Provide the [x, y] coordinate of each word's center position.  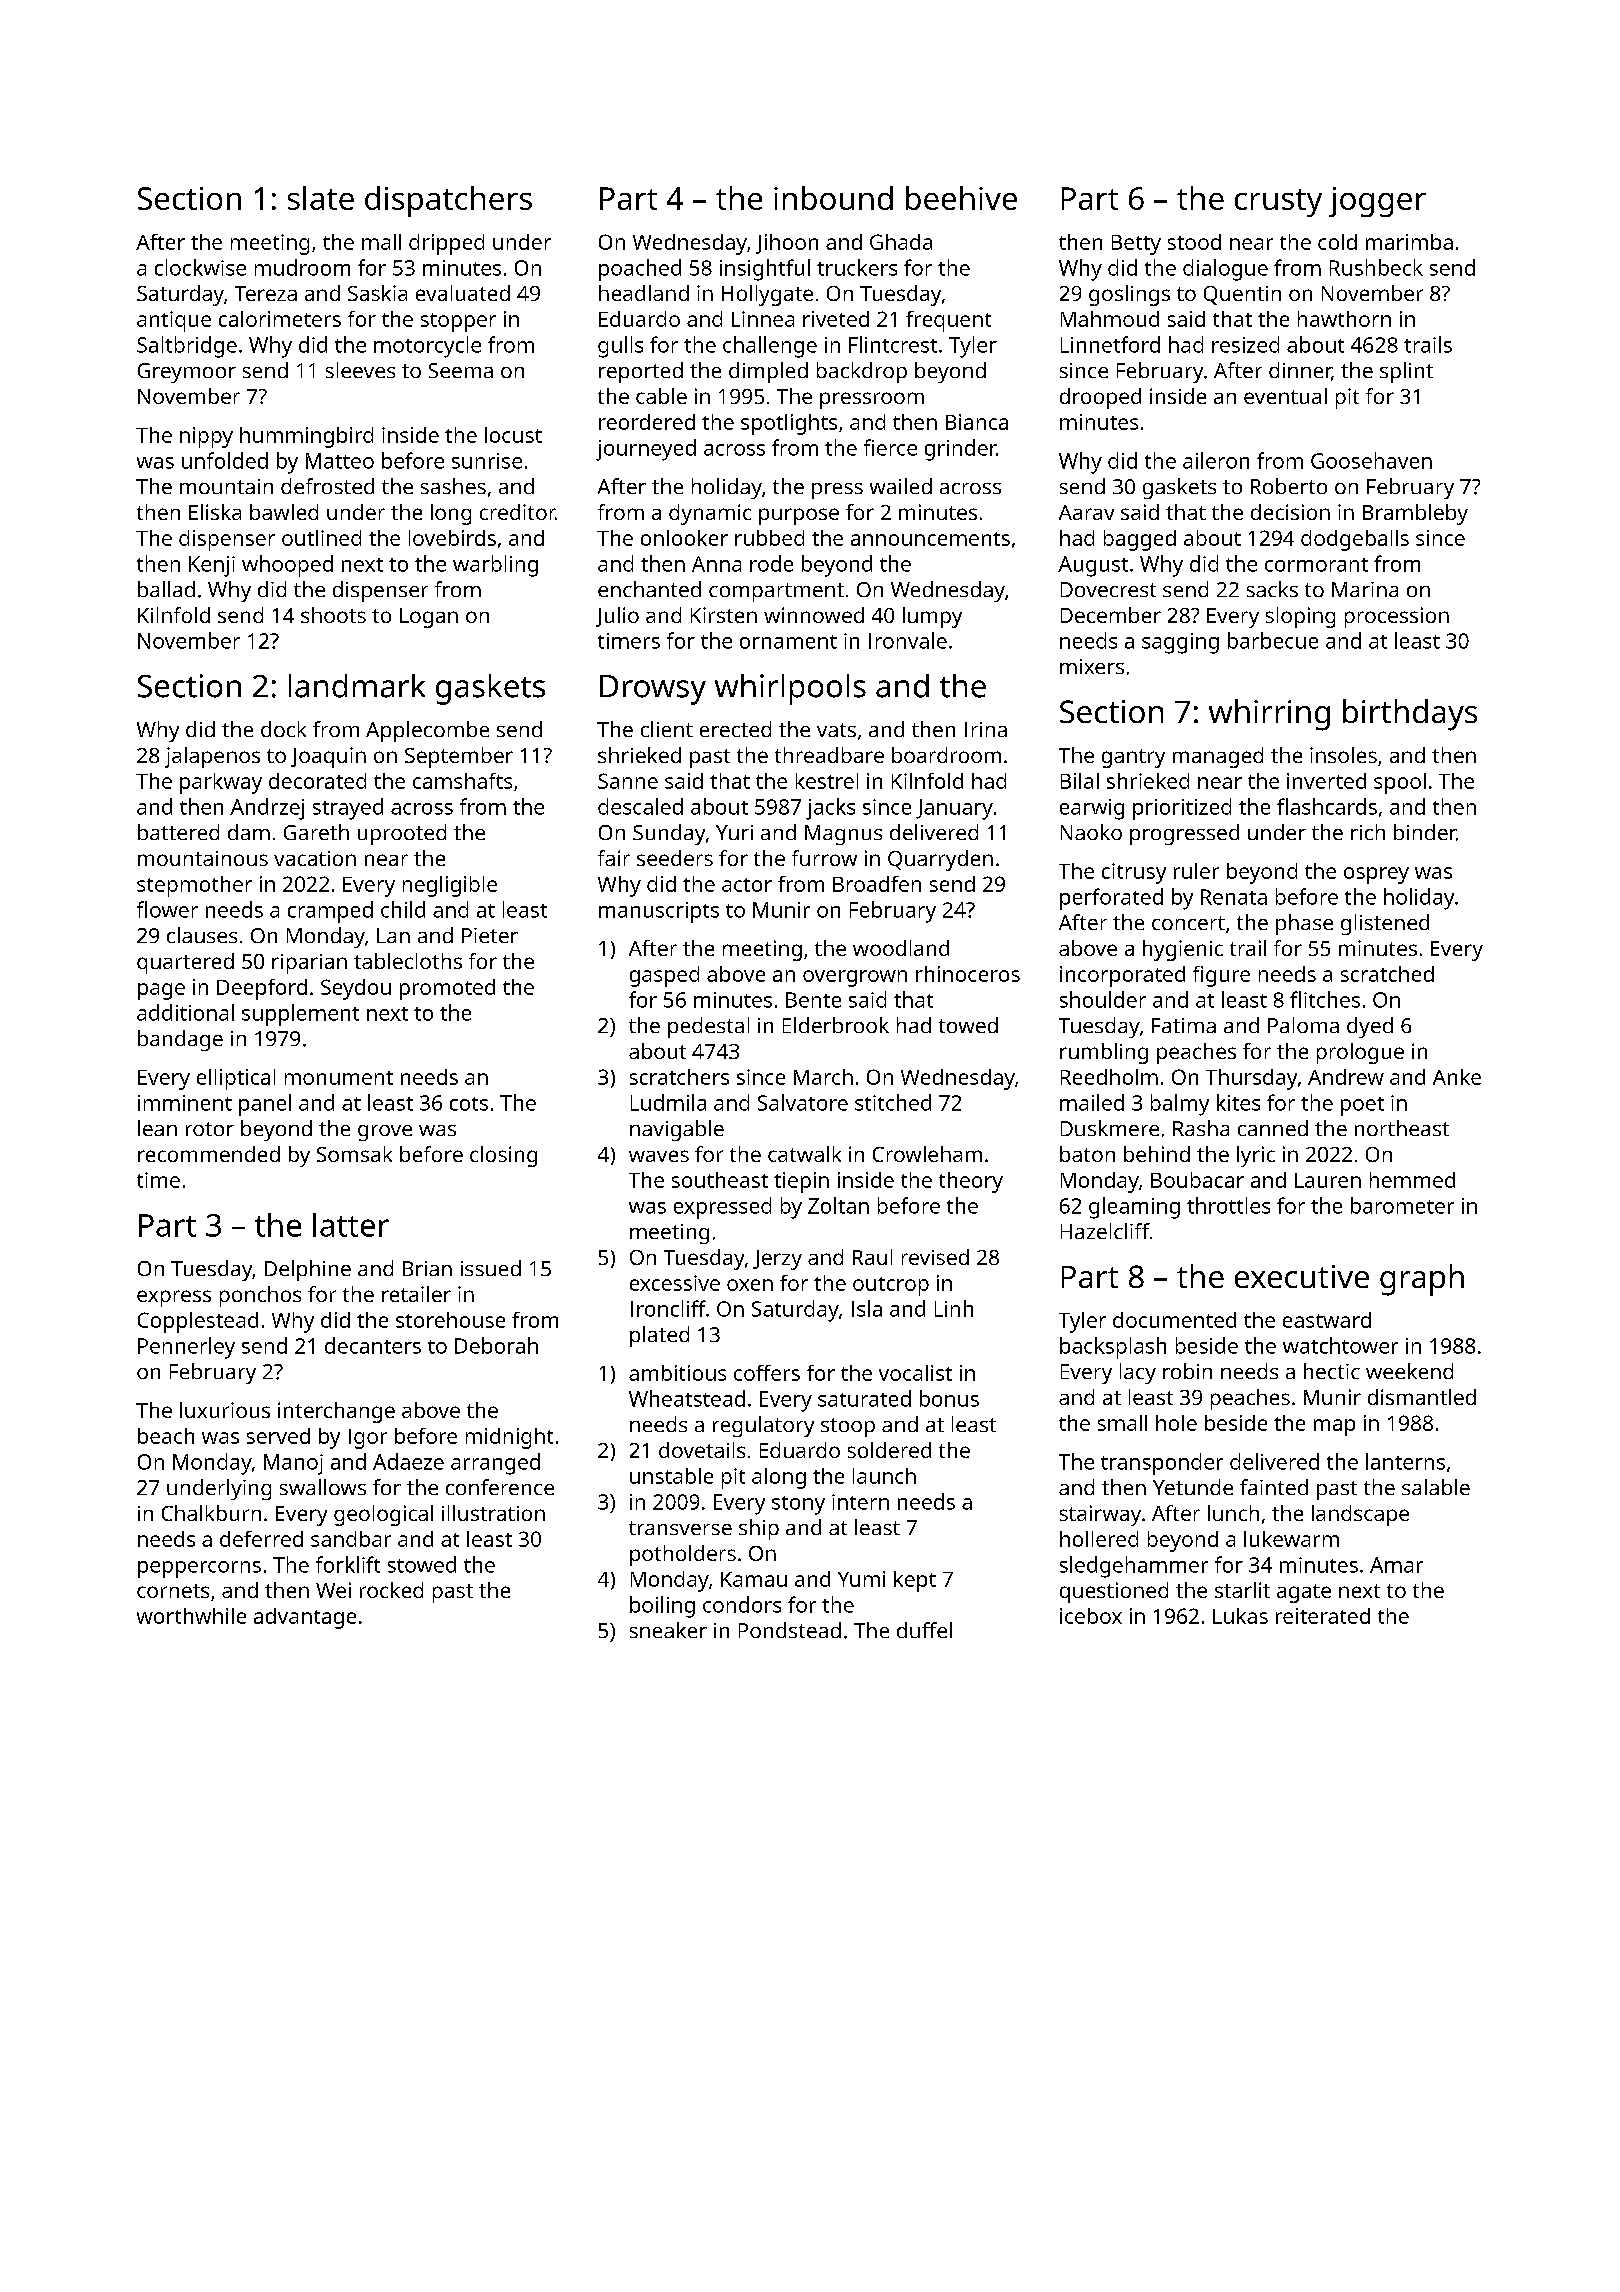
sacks [1272, 589]
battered [178, 832]
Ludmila [668, 1102]
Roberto [1289, 486]
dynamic [710, 514]
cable [661, 396]
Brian [427, 1268]
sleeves [360, 370]
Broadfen [877, 884]
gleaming [1134, 1208]
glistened [1385, 924]
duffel [924, 1630]
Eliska [215, 512]
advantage [305, 1618]
